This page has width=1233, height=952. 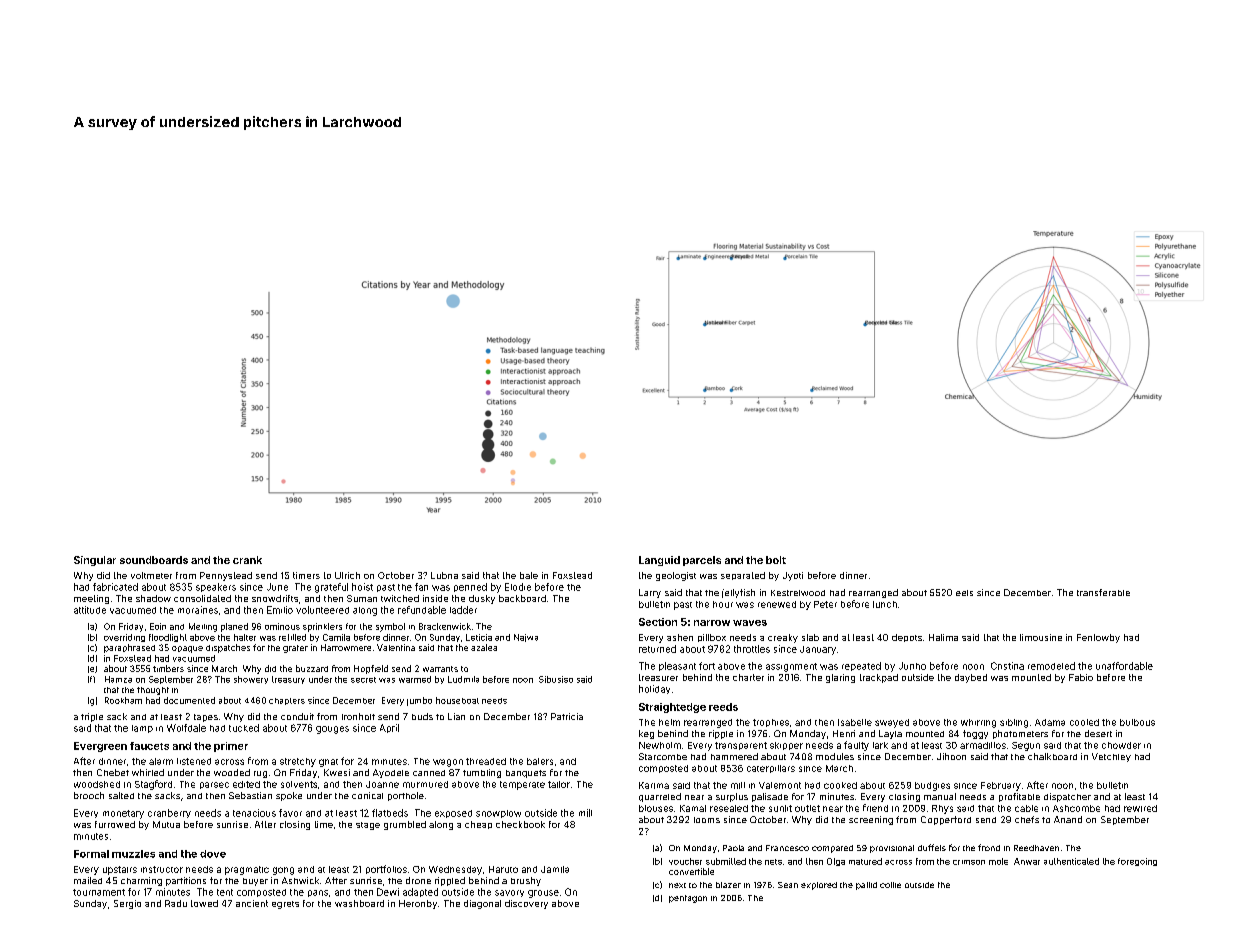 What do you see at coordinates (444, 575) in the page?
I see `Lubna` at bounding box center [444, 575].
